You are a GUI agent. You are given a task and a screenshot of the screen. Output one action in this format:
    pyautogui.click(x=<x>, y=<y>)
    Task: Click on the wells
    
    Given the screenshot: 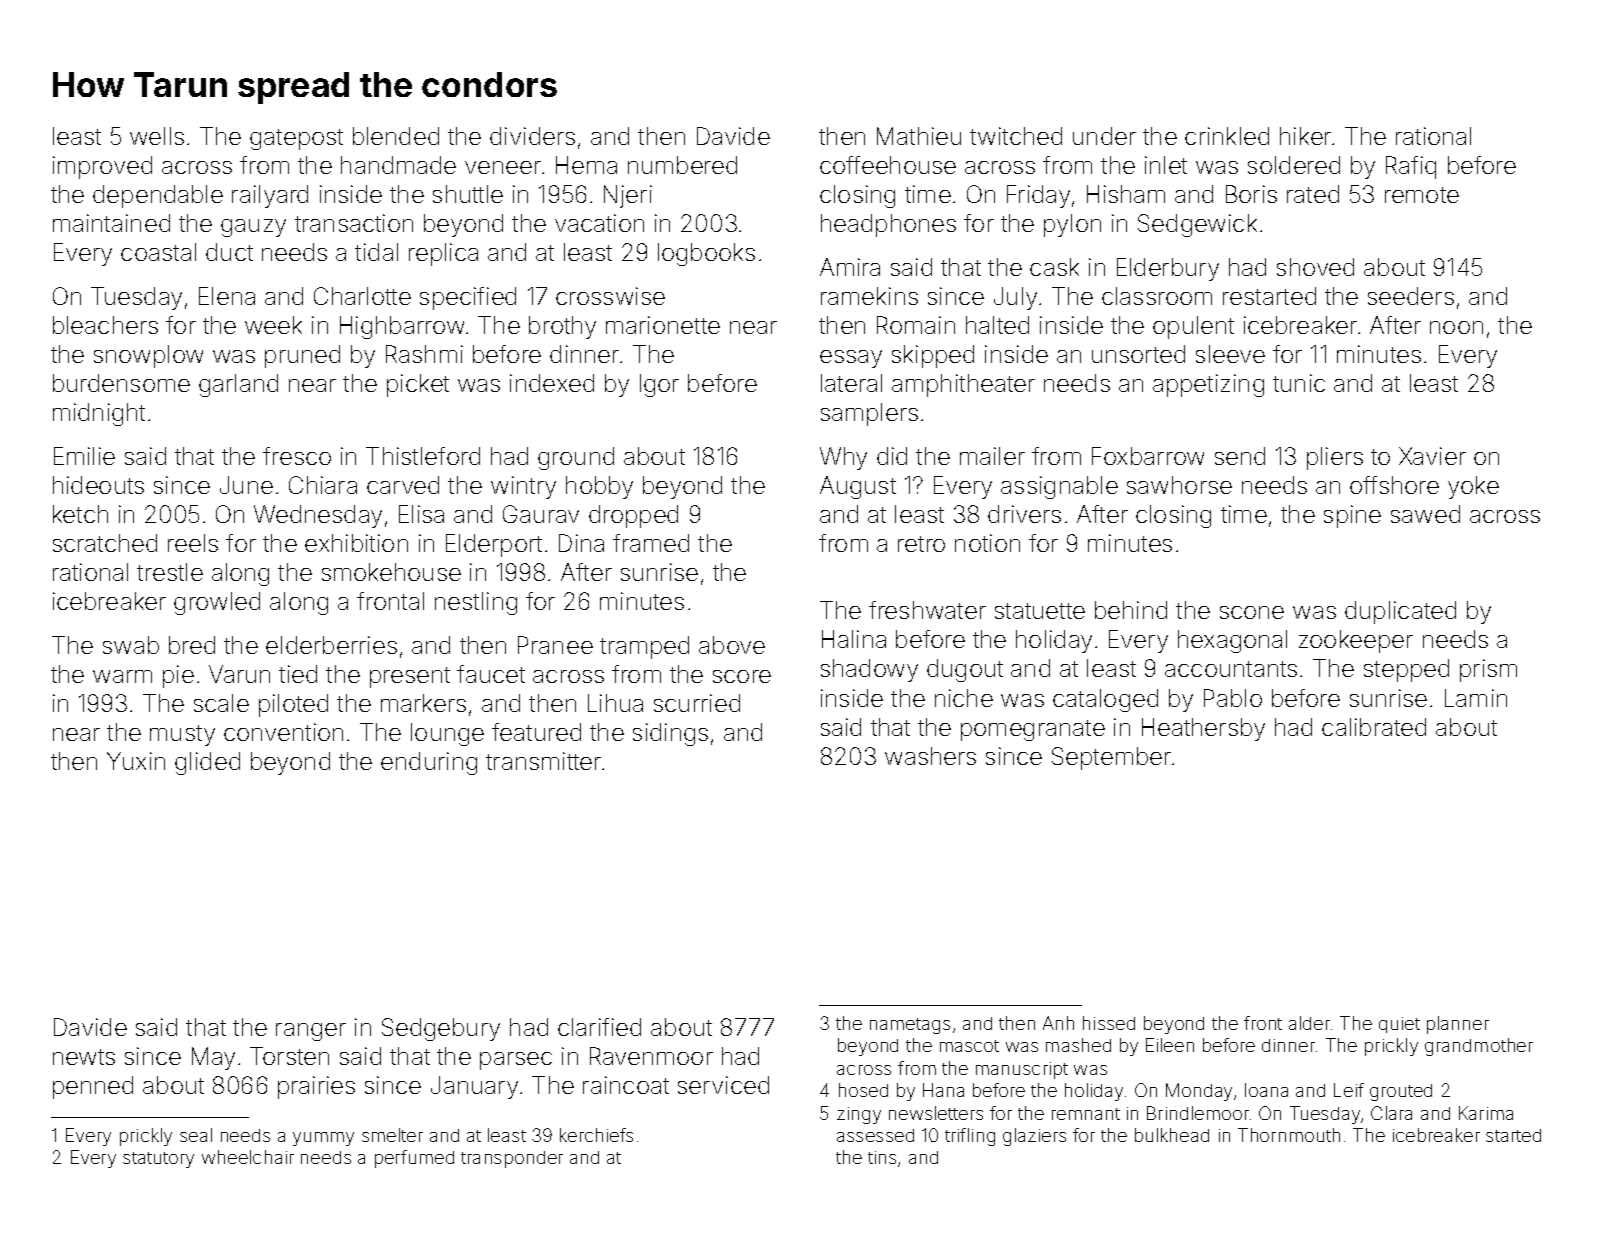 What is the action you would take?
    pyautogui.click(x=157, y=136)
